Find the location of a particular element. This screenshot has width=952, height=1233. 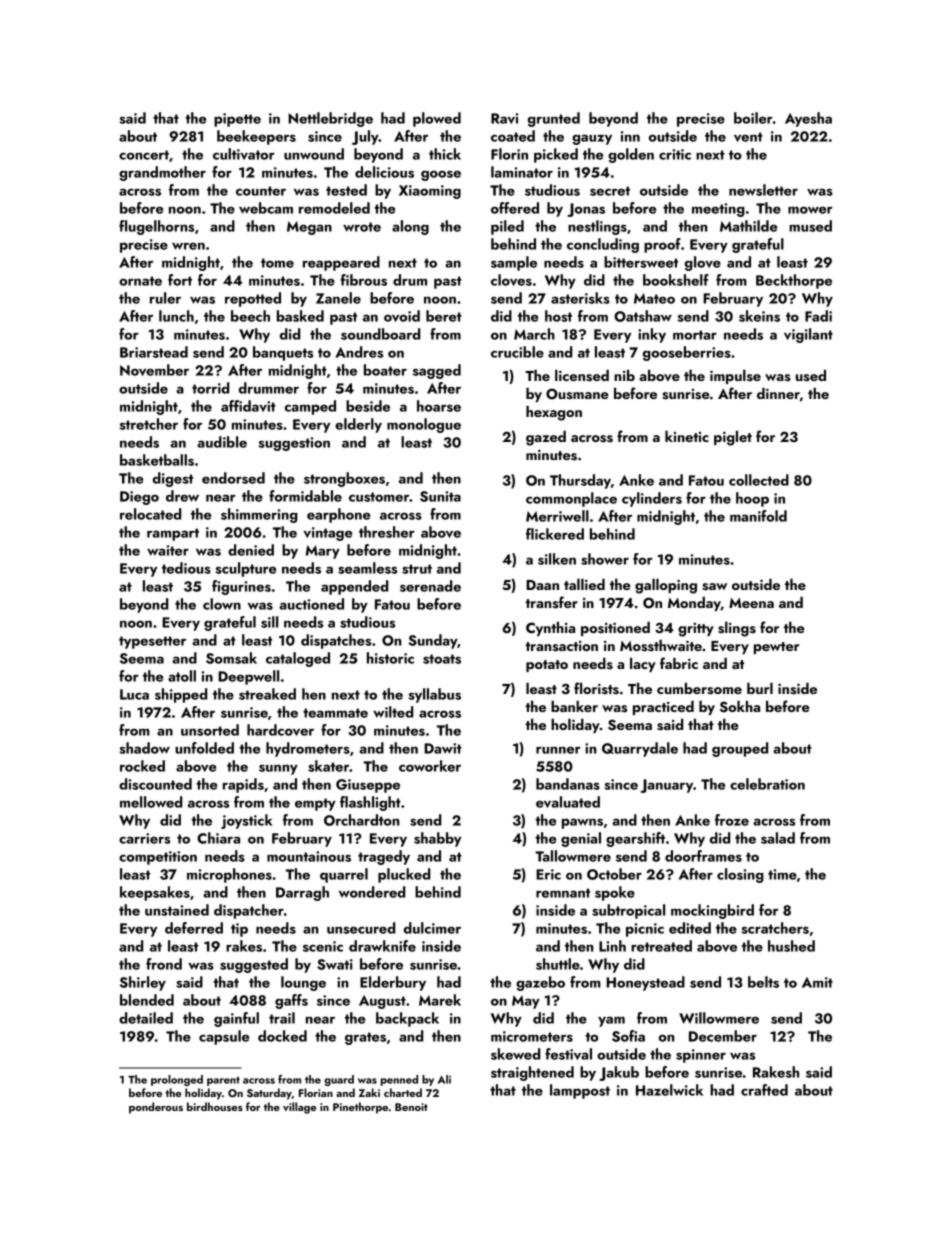

spoke is located at coordinates (615, 893).
